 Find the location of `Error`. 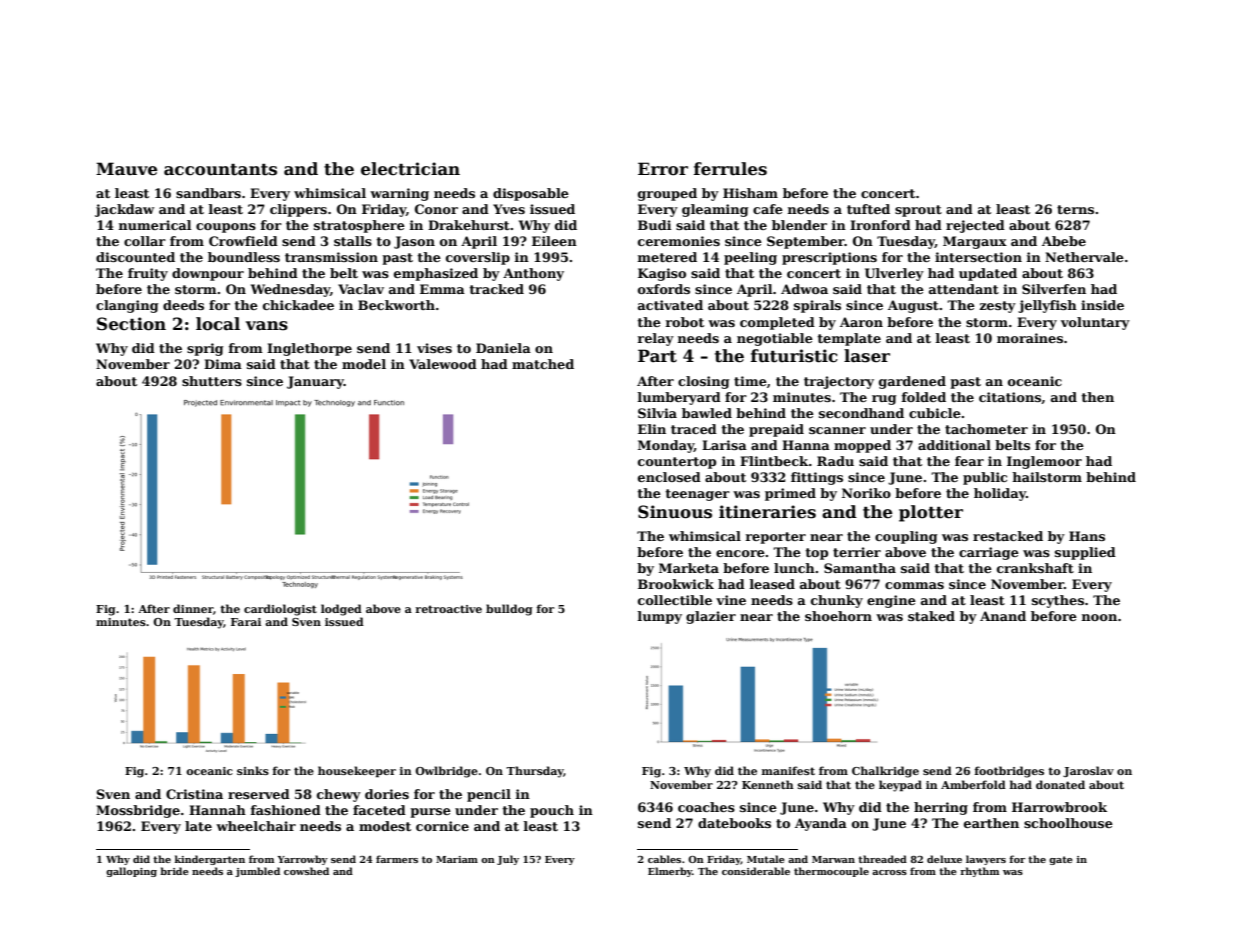

Error is located at coordinates (663, 169).
